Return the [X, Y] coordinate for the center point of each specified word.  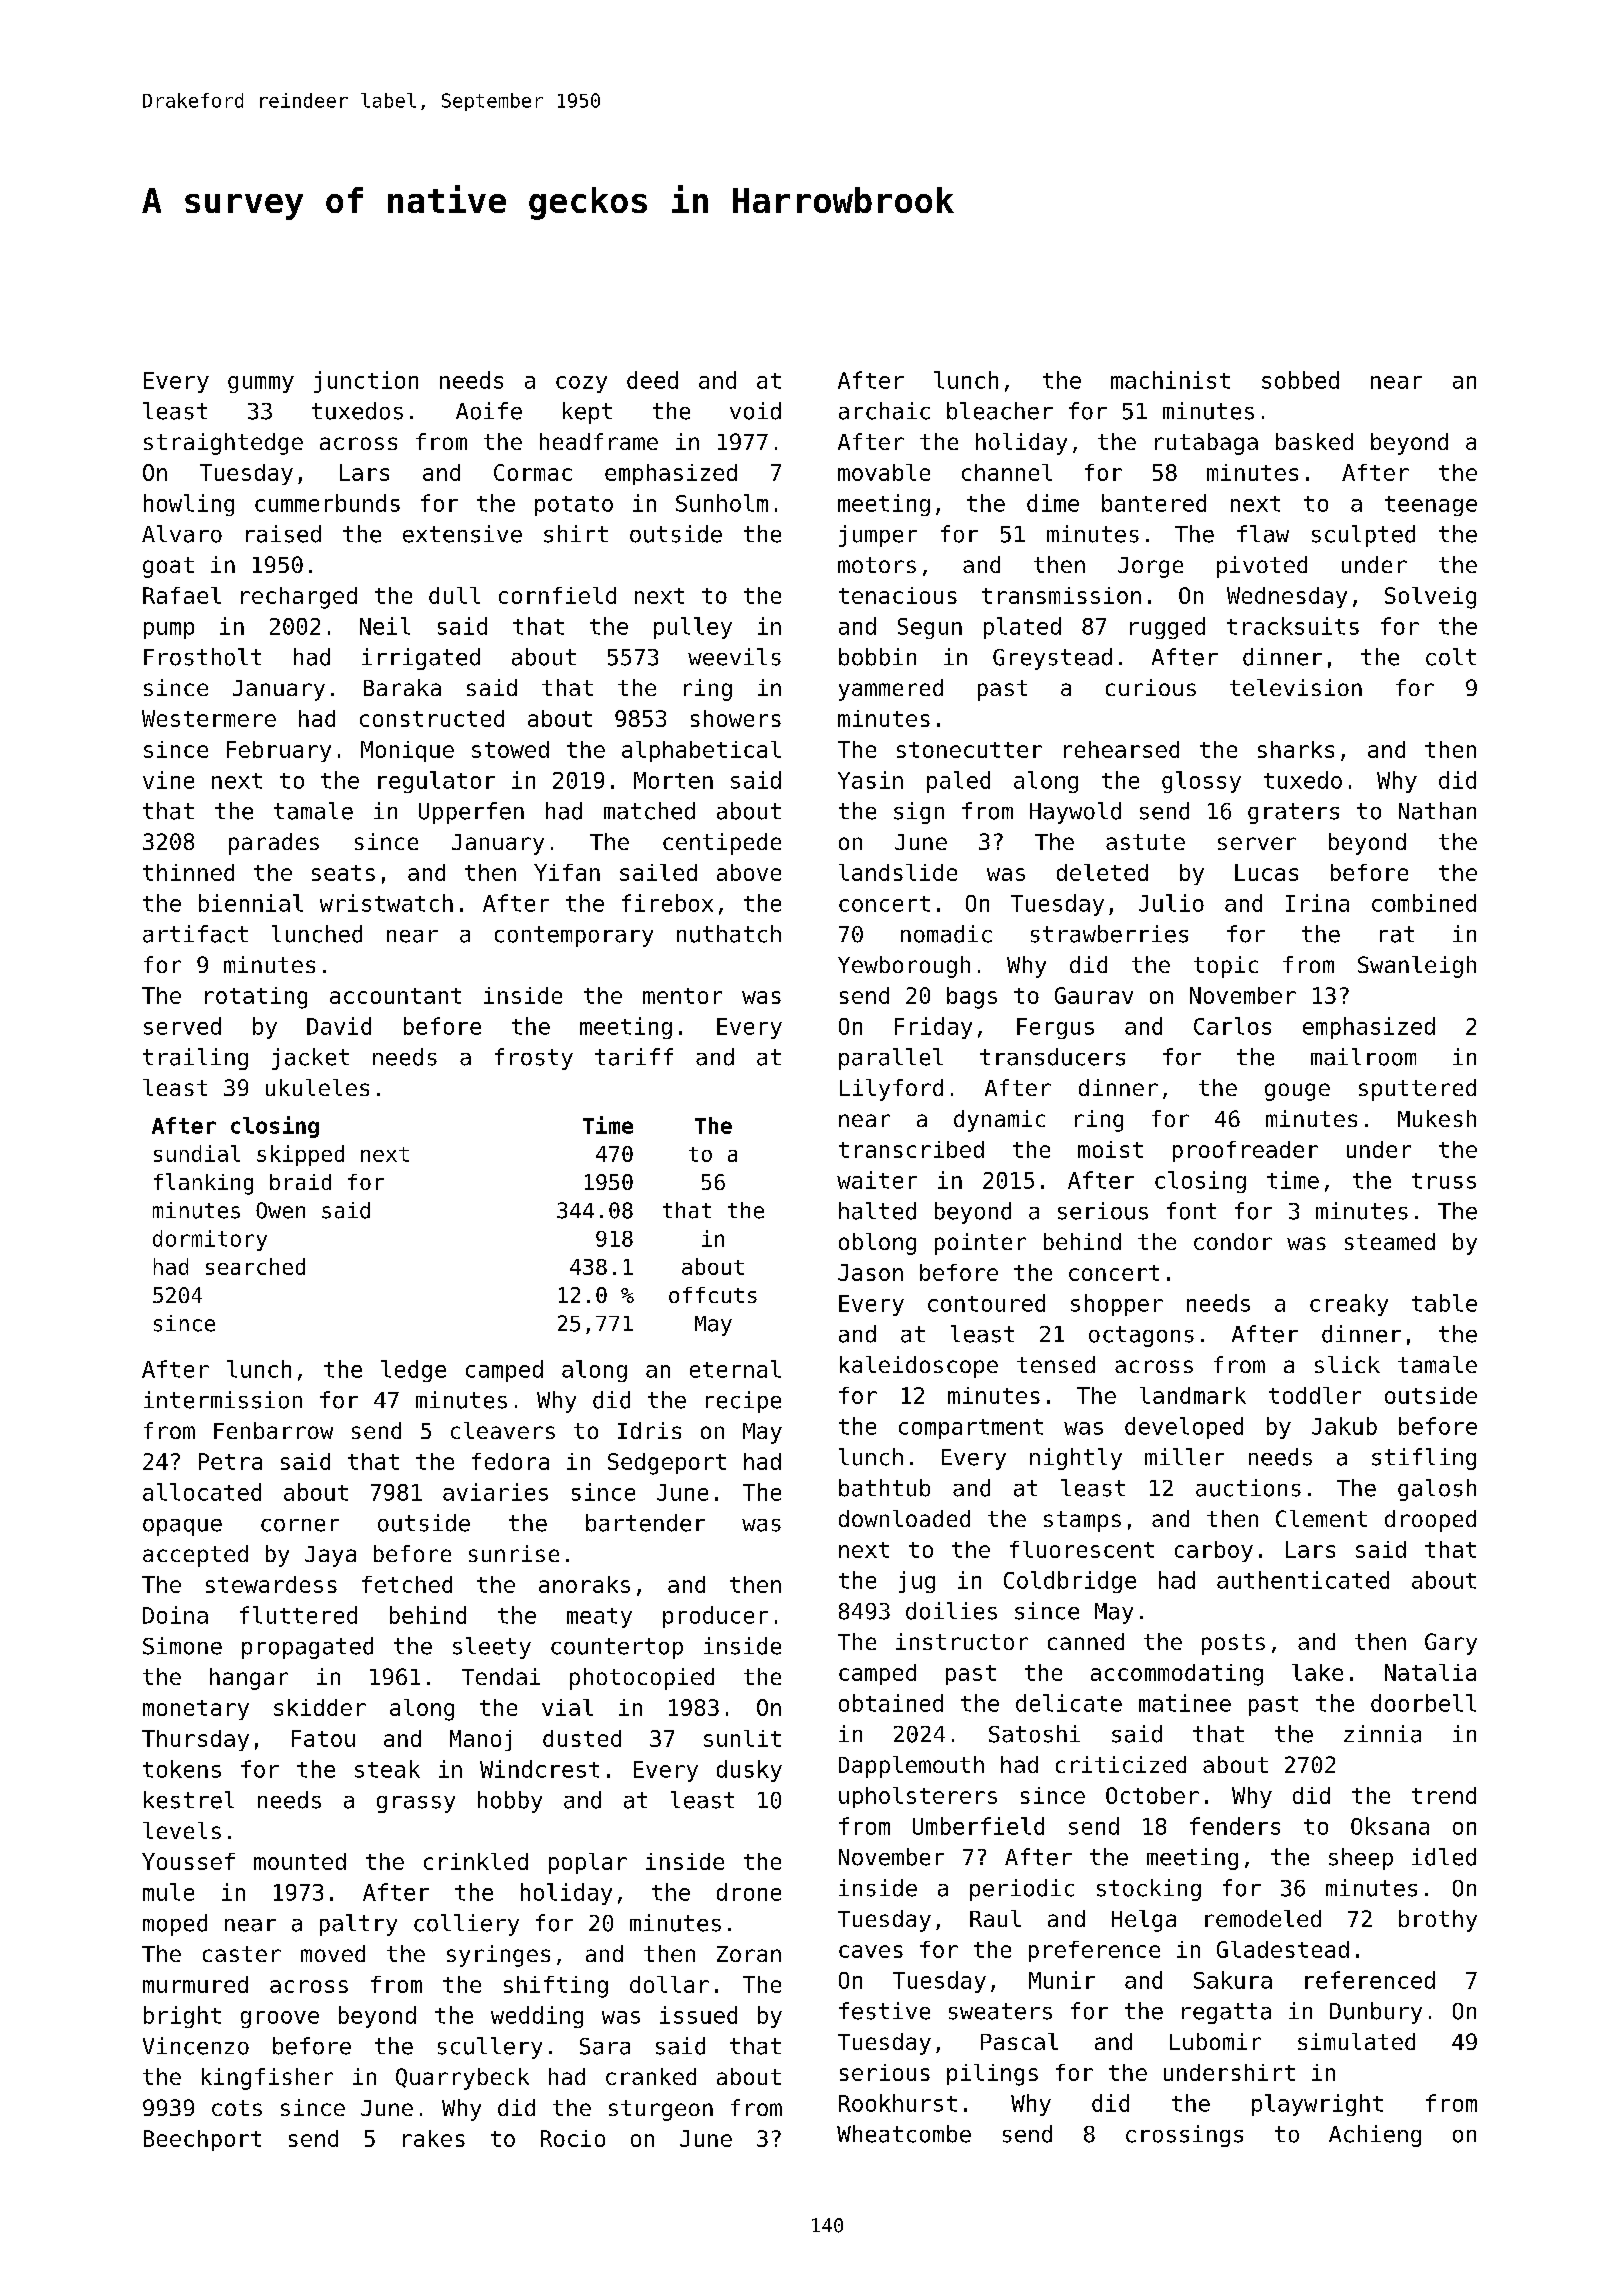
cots [237, 2108]
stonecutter [969, 750]
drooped [1430, 1521]
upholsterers [918, 1797]
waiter [877, 1180]
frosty [534, 1059]
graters [1293, 813]
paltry [358, 1925]
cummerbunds [327, 503]
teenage [1431, 506]
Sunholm [722, 503]
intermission [223, 1400]
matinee [1185, 1703]
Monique [407, 751]
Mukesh [1437, 1118]
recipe [743, 1402]
